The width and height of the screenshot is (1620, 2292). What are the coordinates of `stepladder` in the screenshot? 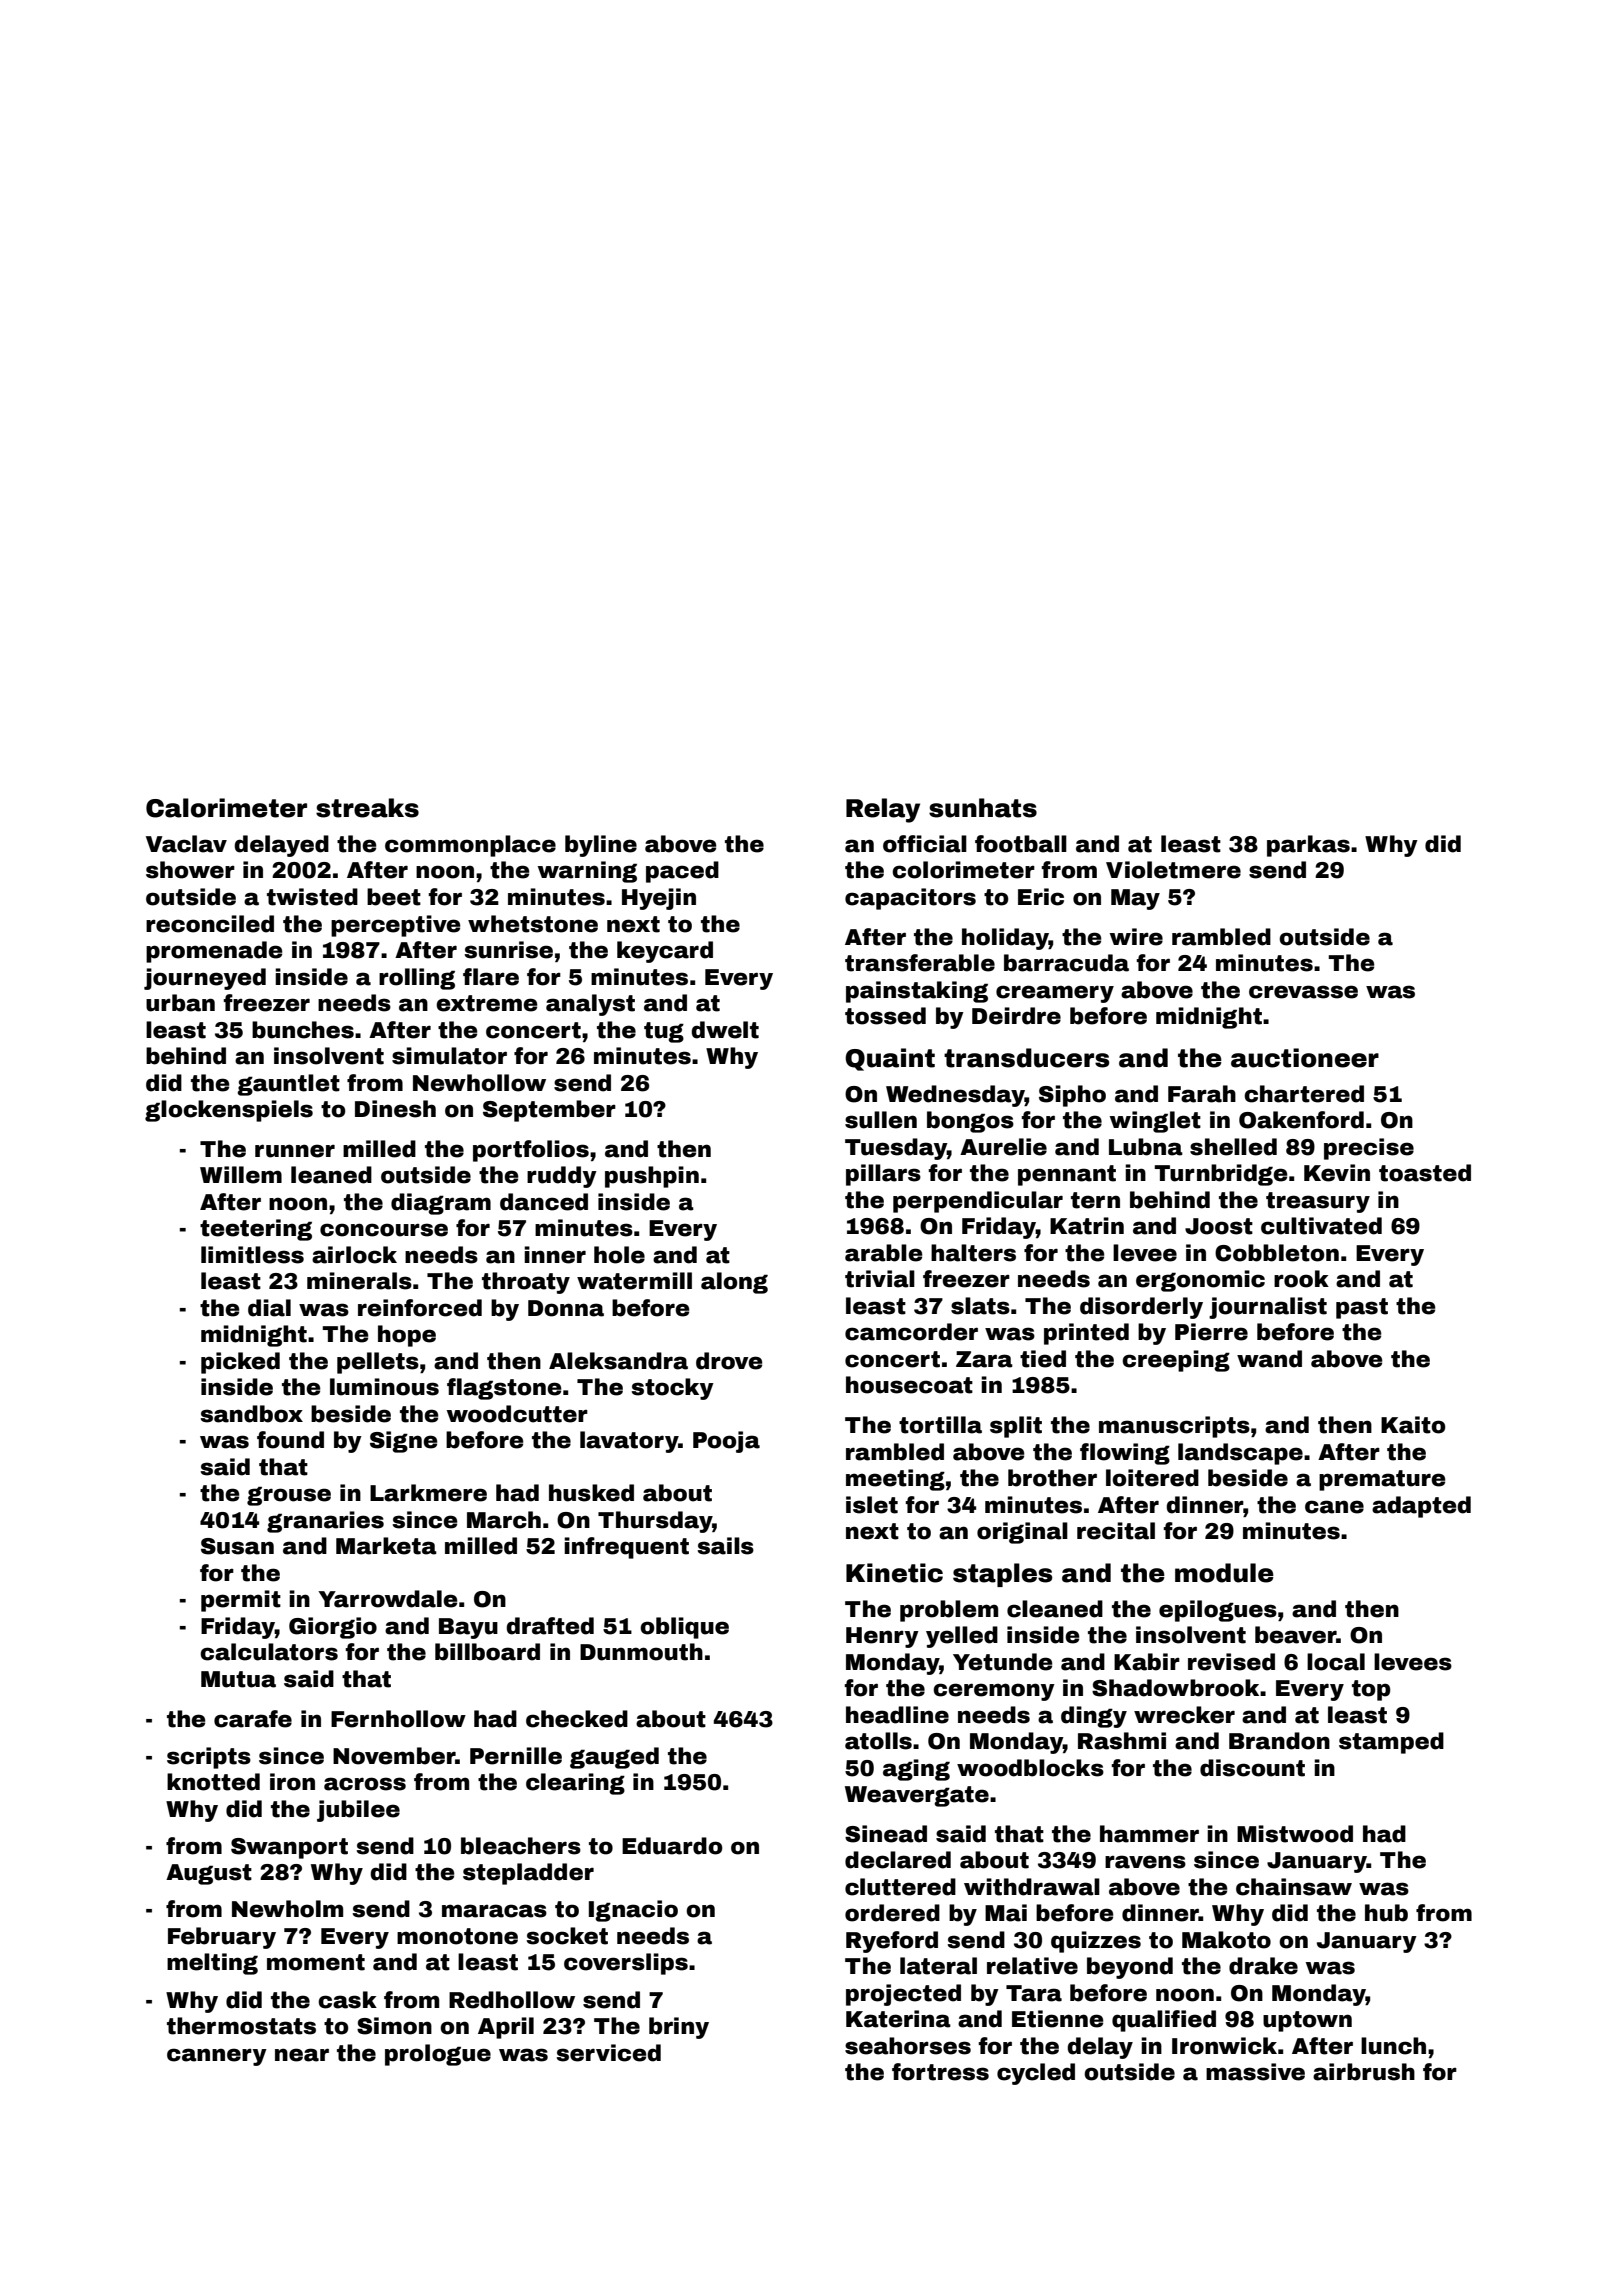 It's located at (528, 1874).
